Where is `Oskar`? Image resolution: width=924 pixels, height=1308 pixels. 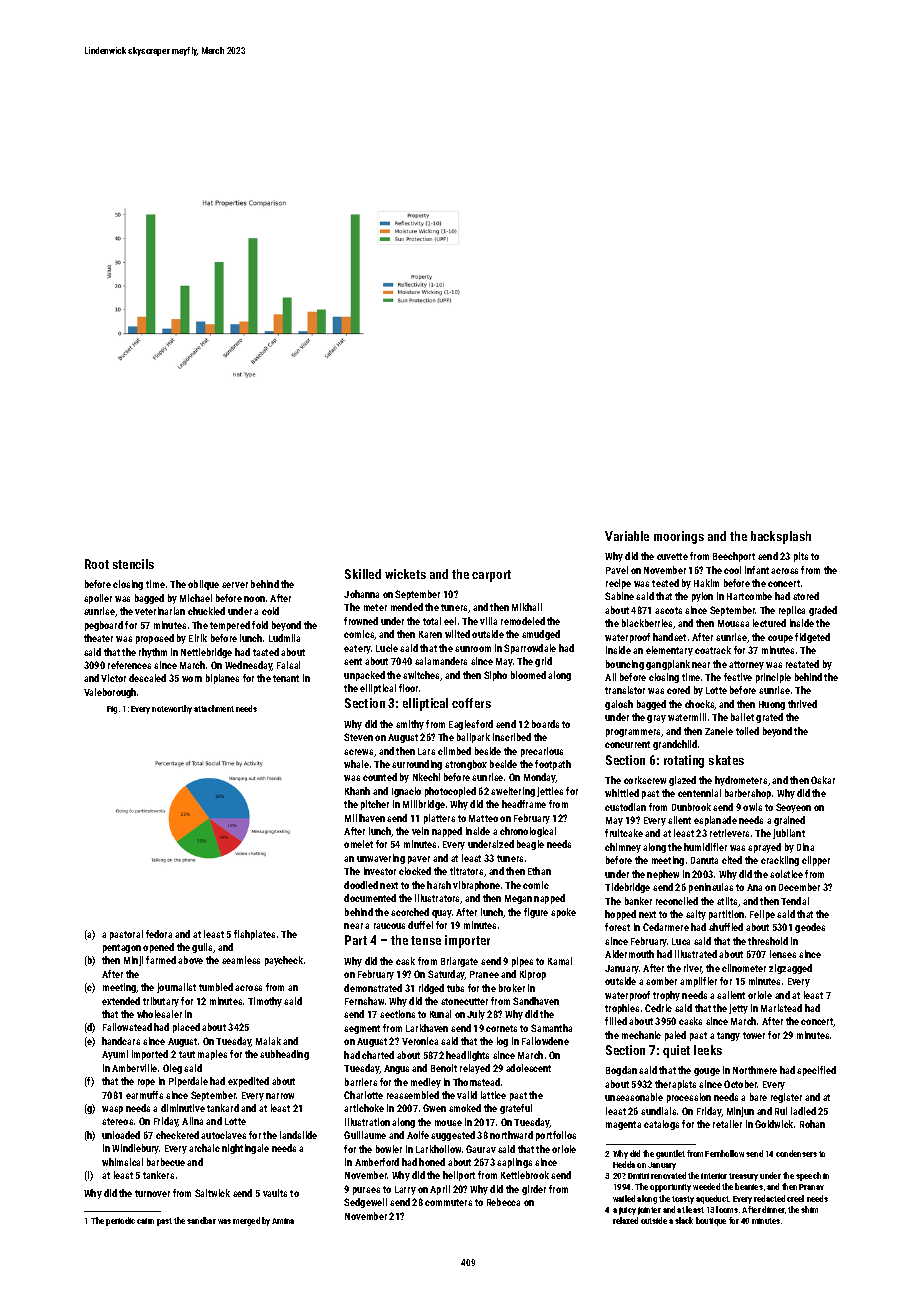
Oskar is located at coordinates (823, 780).
